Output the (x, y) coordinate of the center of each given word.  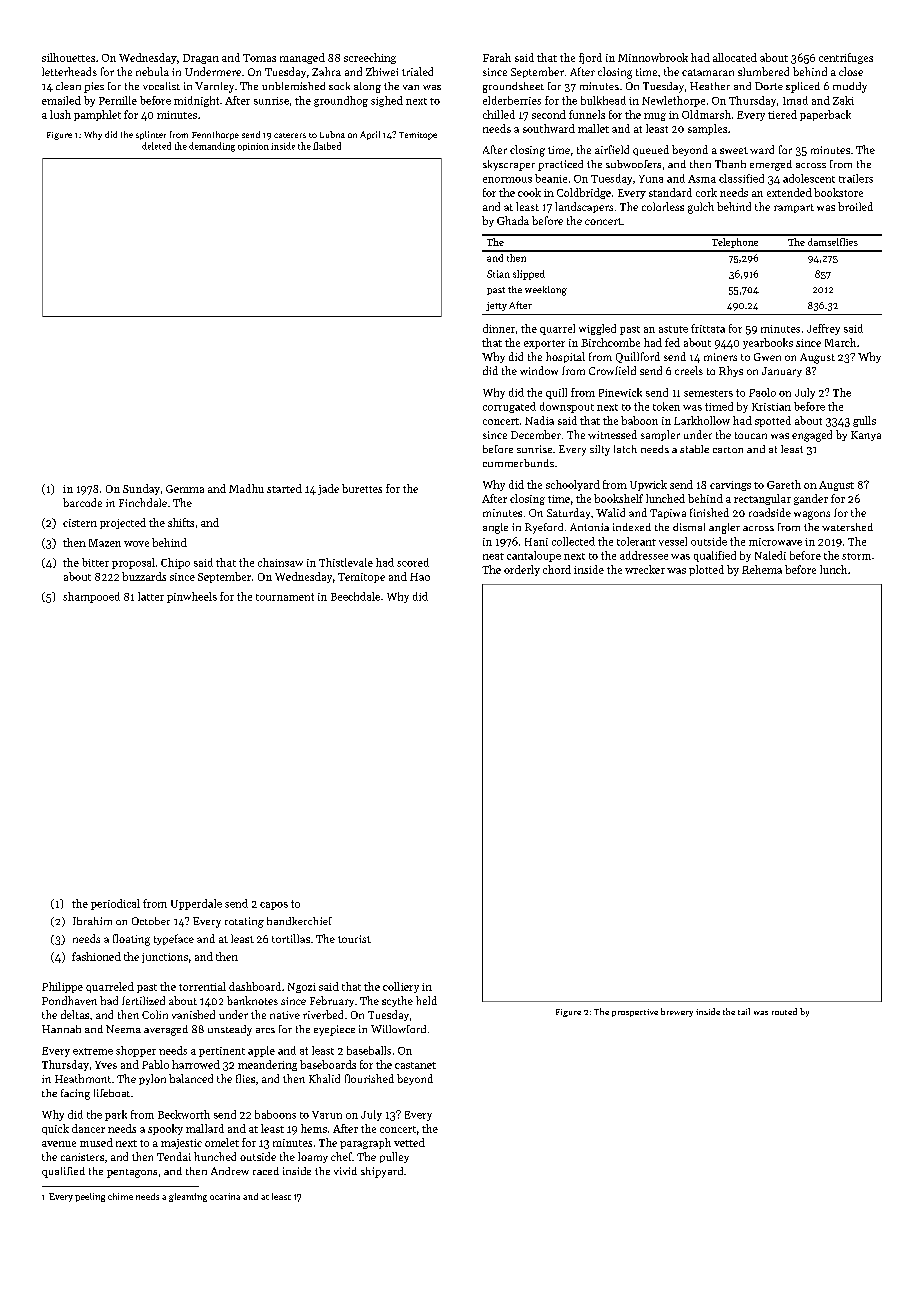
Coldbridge (584, 193)
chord (557, 569)
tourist (354, 939)
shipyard (382, 1172)
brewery (677, 1012)
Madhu (246, 488)
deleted (156, 146)
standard (670, 192)
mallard (205, 1128)
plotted (706, 570)
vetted (409, 1142)
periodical (115, 904)
